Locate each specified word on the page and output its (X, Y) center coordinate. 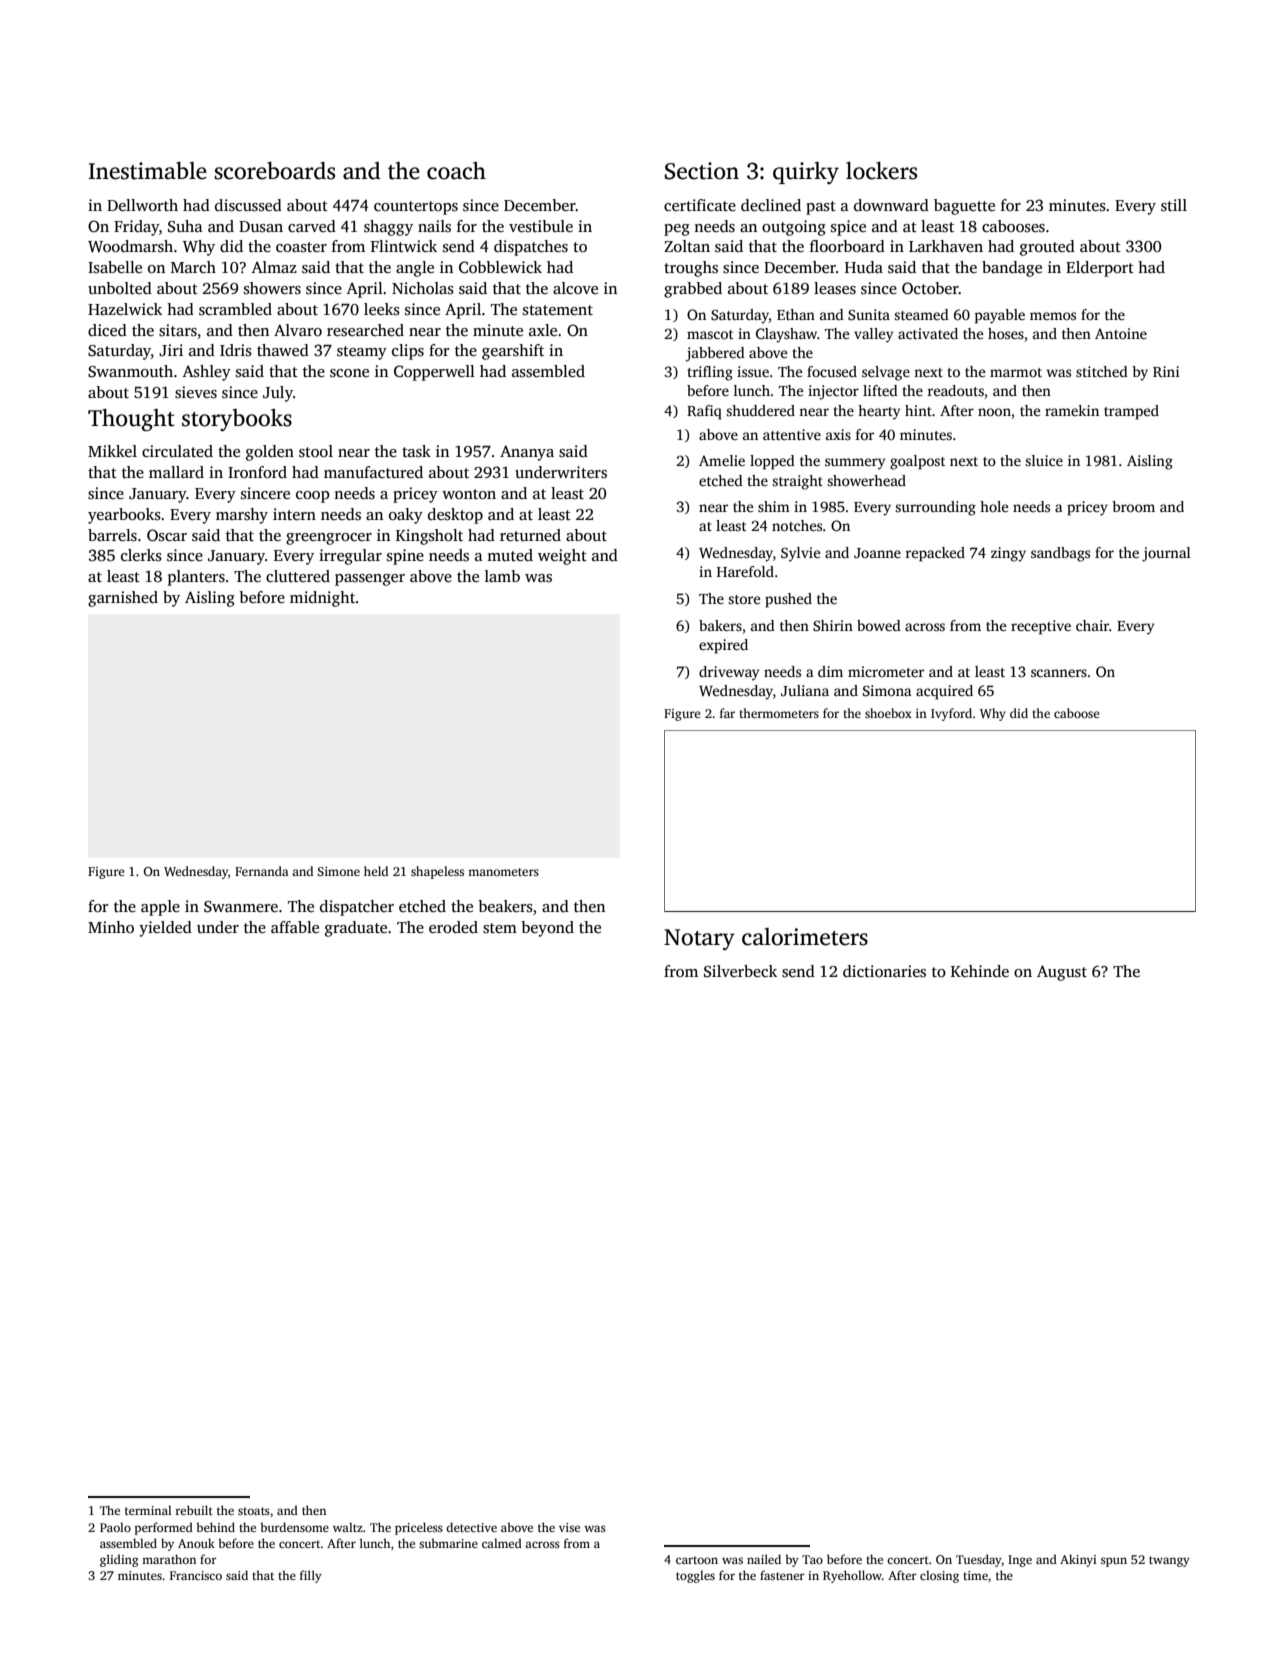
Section (702, 171)
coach (456, 171)
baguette (964, 207)
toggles (695, 1576)
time (975, 1575)
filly (311, 1576)
